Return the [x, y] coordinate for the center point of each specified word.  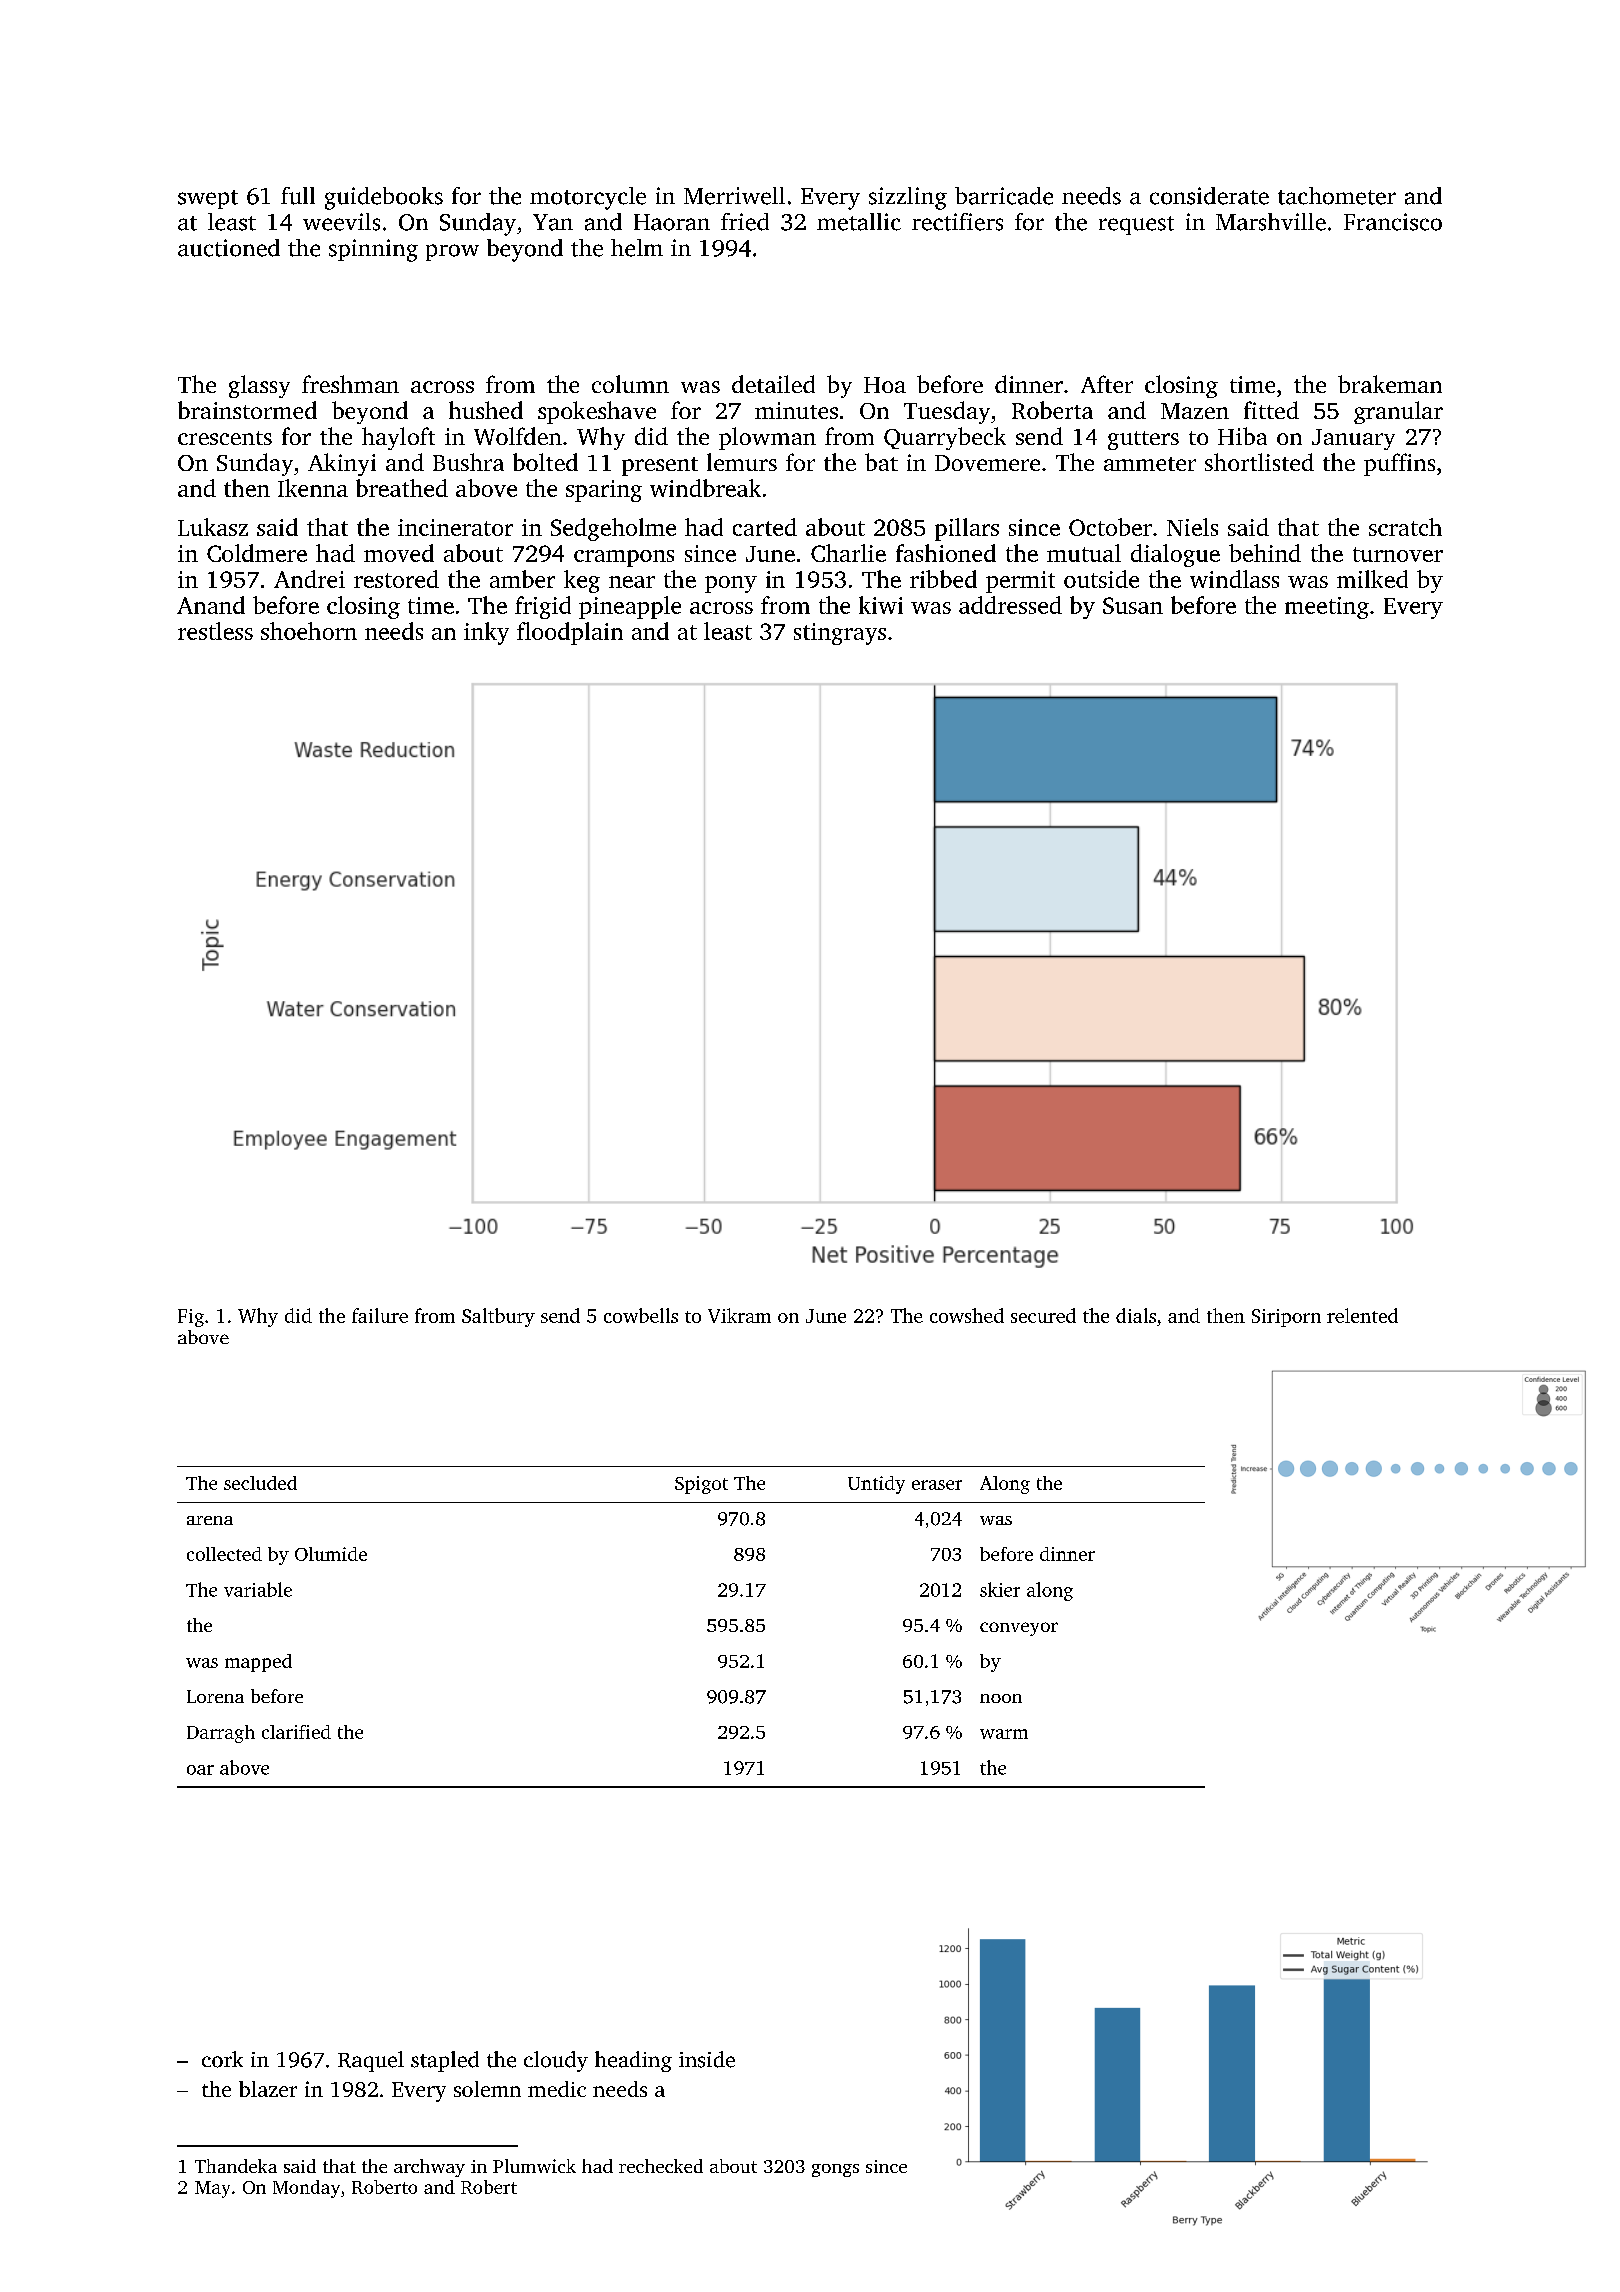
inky [486, 633]
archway [429, 2168]
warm [1004, 1734]
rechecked [661, 2166]
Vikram [739, 1315]
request [1136, 225]
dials [1136, 1315]
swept [208, 199]
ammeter [1150, 464]
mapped [258, 1663]
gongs [835, 2170]
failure [380, 1315]
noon [1001, 1698]
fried [745, 222]
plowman [767, 438]
